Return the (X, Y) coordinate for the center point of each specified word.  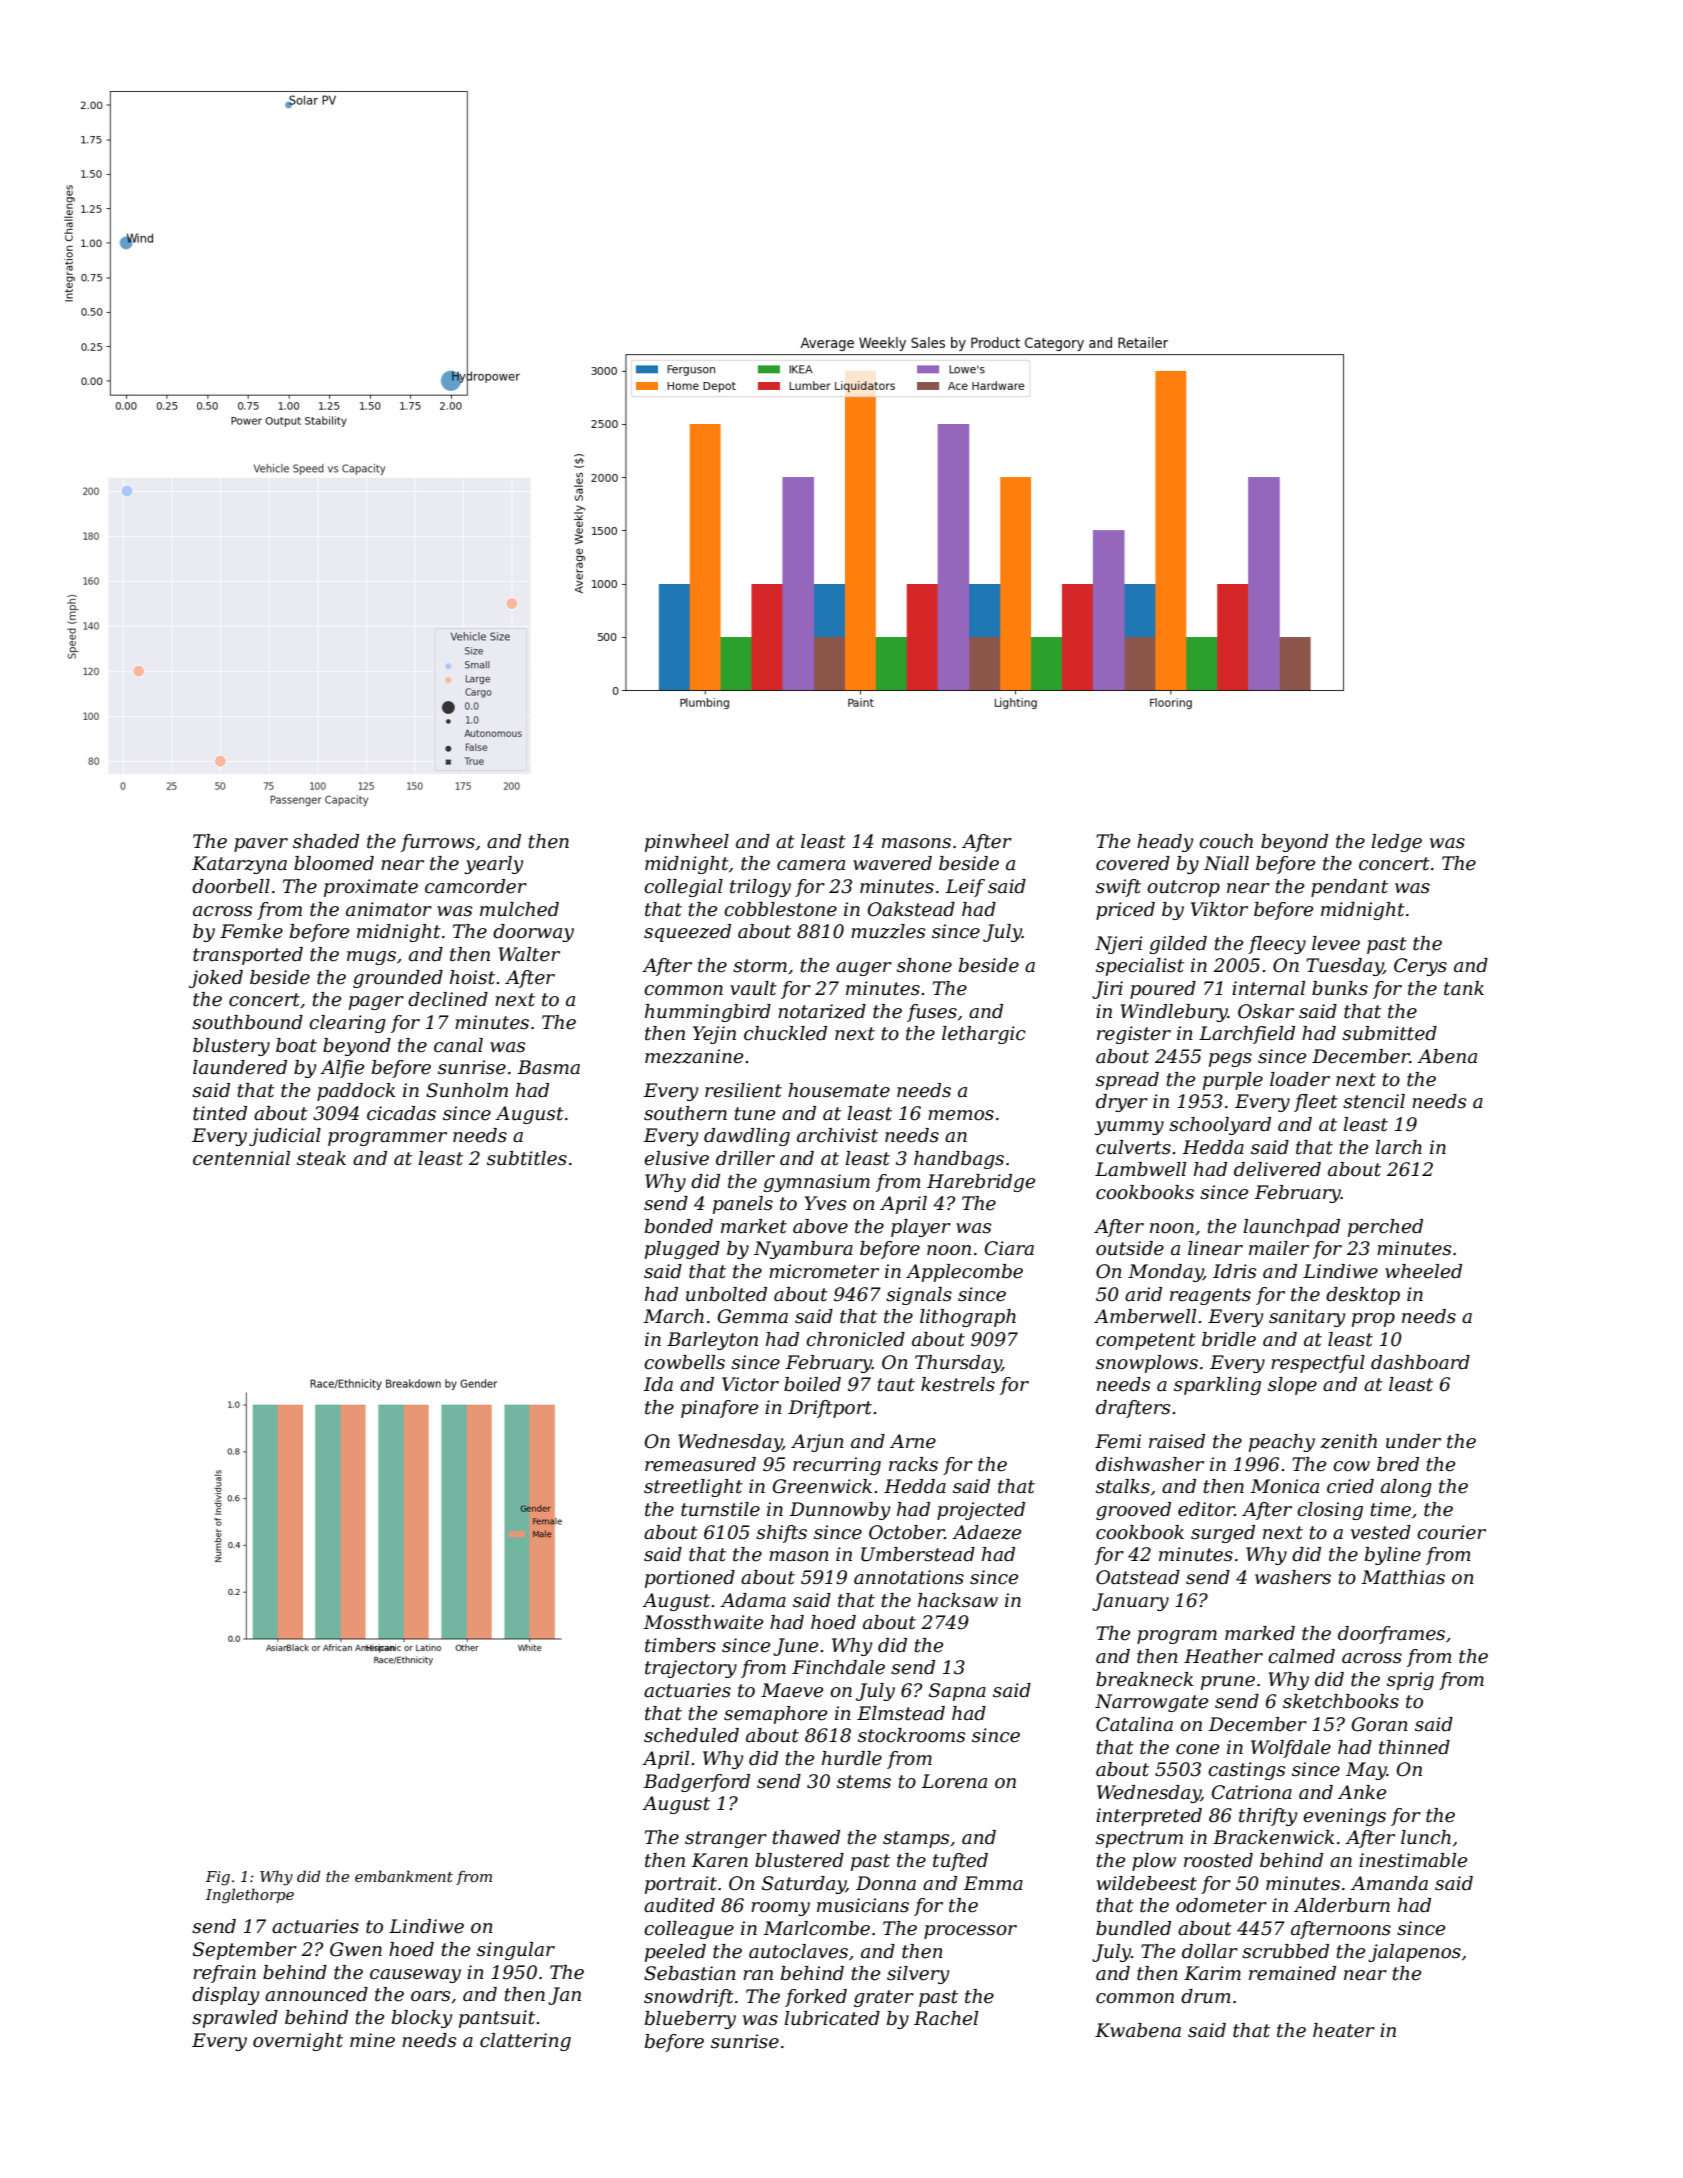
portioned (690, 1579)
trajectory (691, 1669)
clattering (525, 2042)
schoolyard (1220, 1126)
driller (745, 1158)
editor (1206, 1509)
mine (372, 2040)
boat (296, 1045)
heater (1344, 2030)
